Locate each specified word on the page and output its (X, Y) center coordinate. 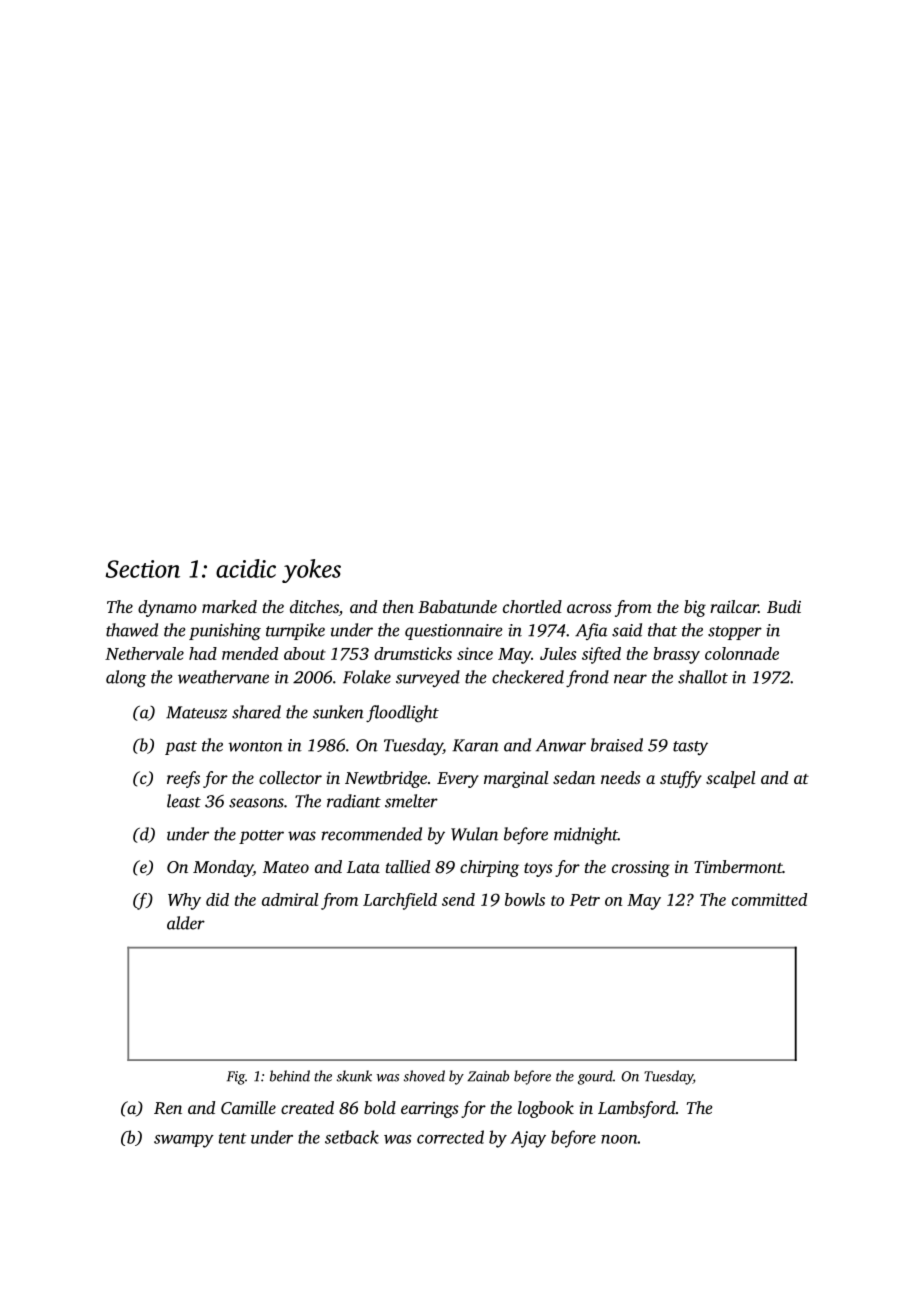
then (398, 606)
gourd (595, 1077)
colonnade (742, 653)
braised (617, 745)
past (181, 748)
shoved (424, 1076)
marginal (516, 779)
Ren (168, 1108)
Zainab (488, 1076)
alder (186, 923)
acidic (246, 568)
